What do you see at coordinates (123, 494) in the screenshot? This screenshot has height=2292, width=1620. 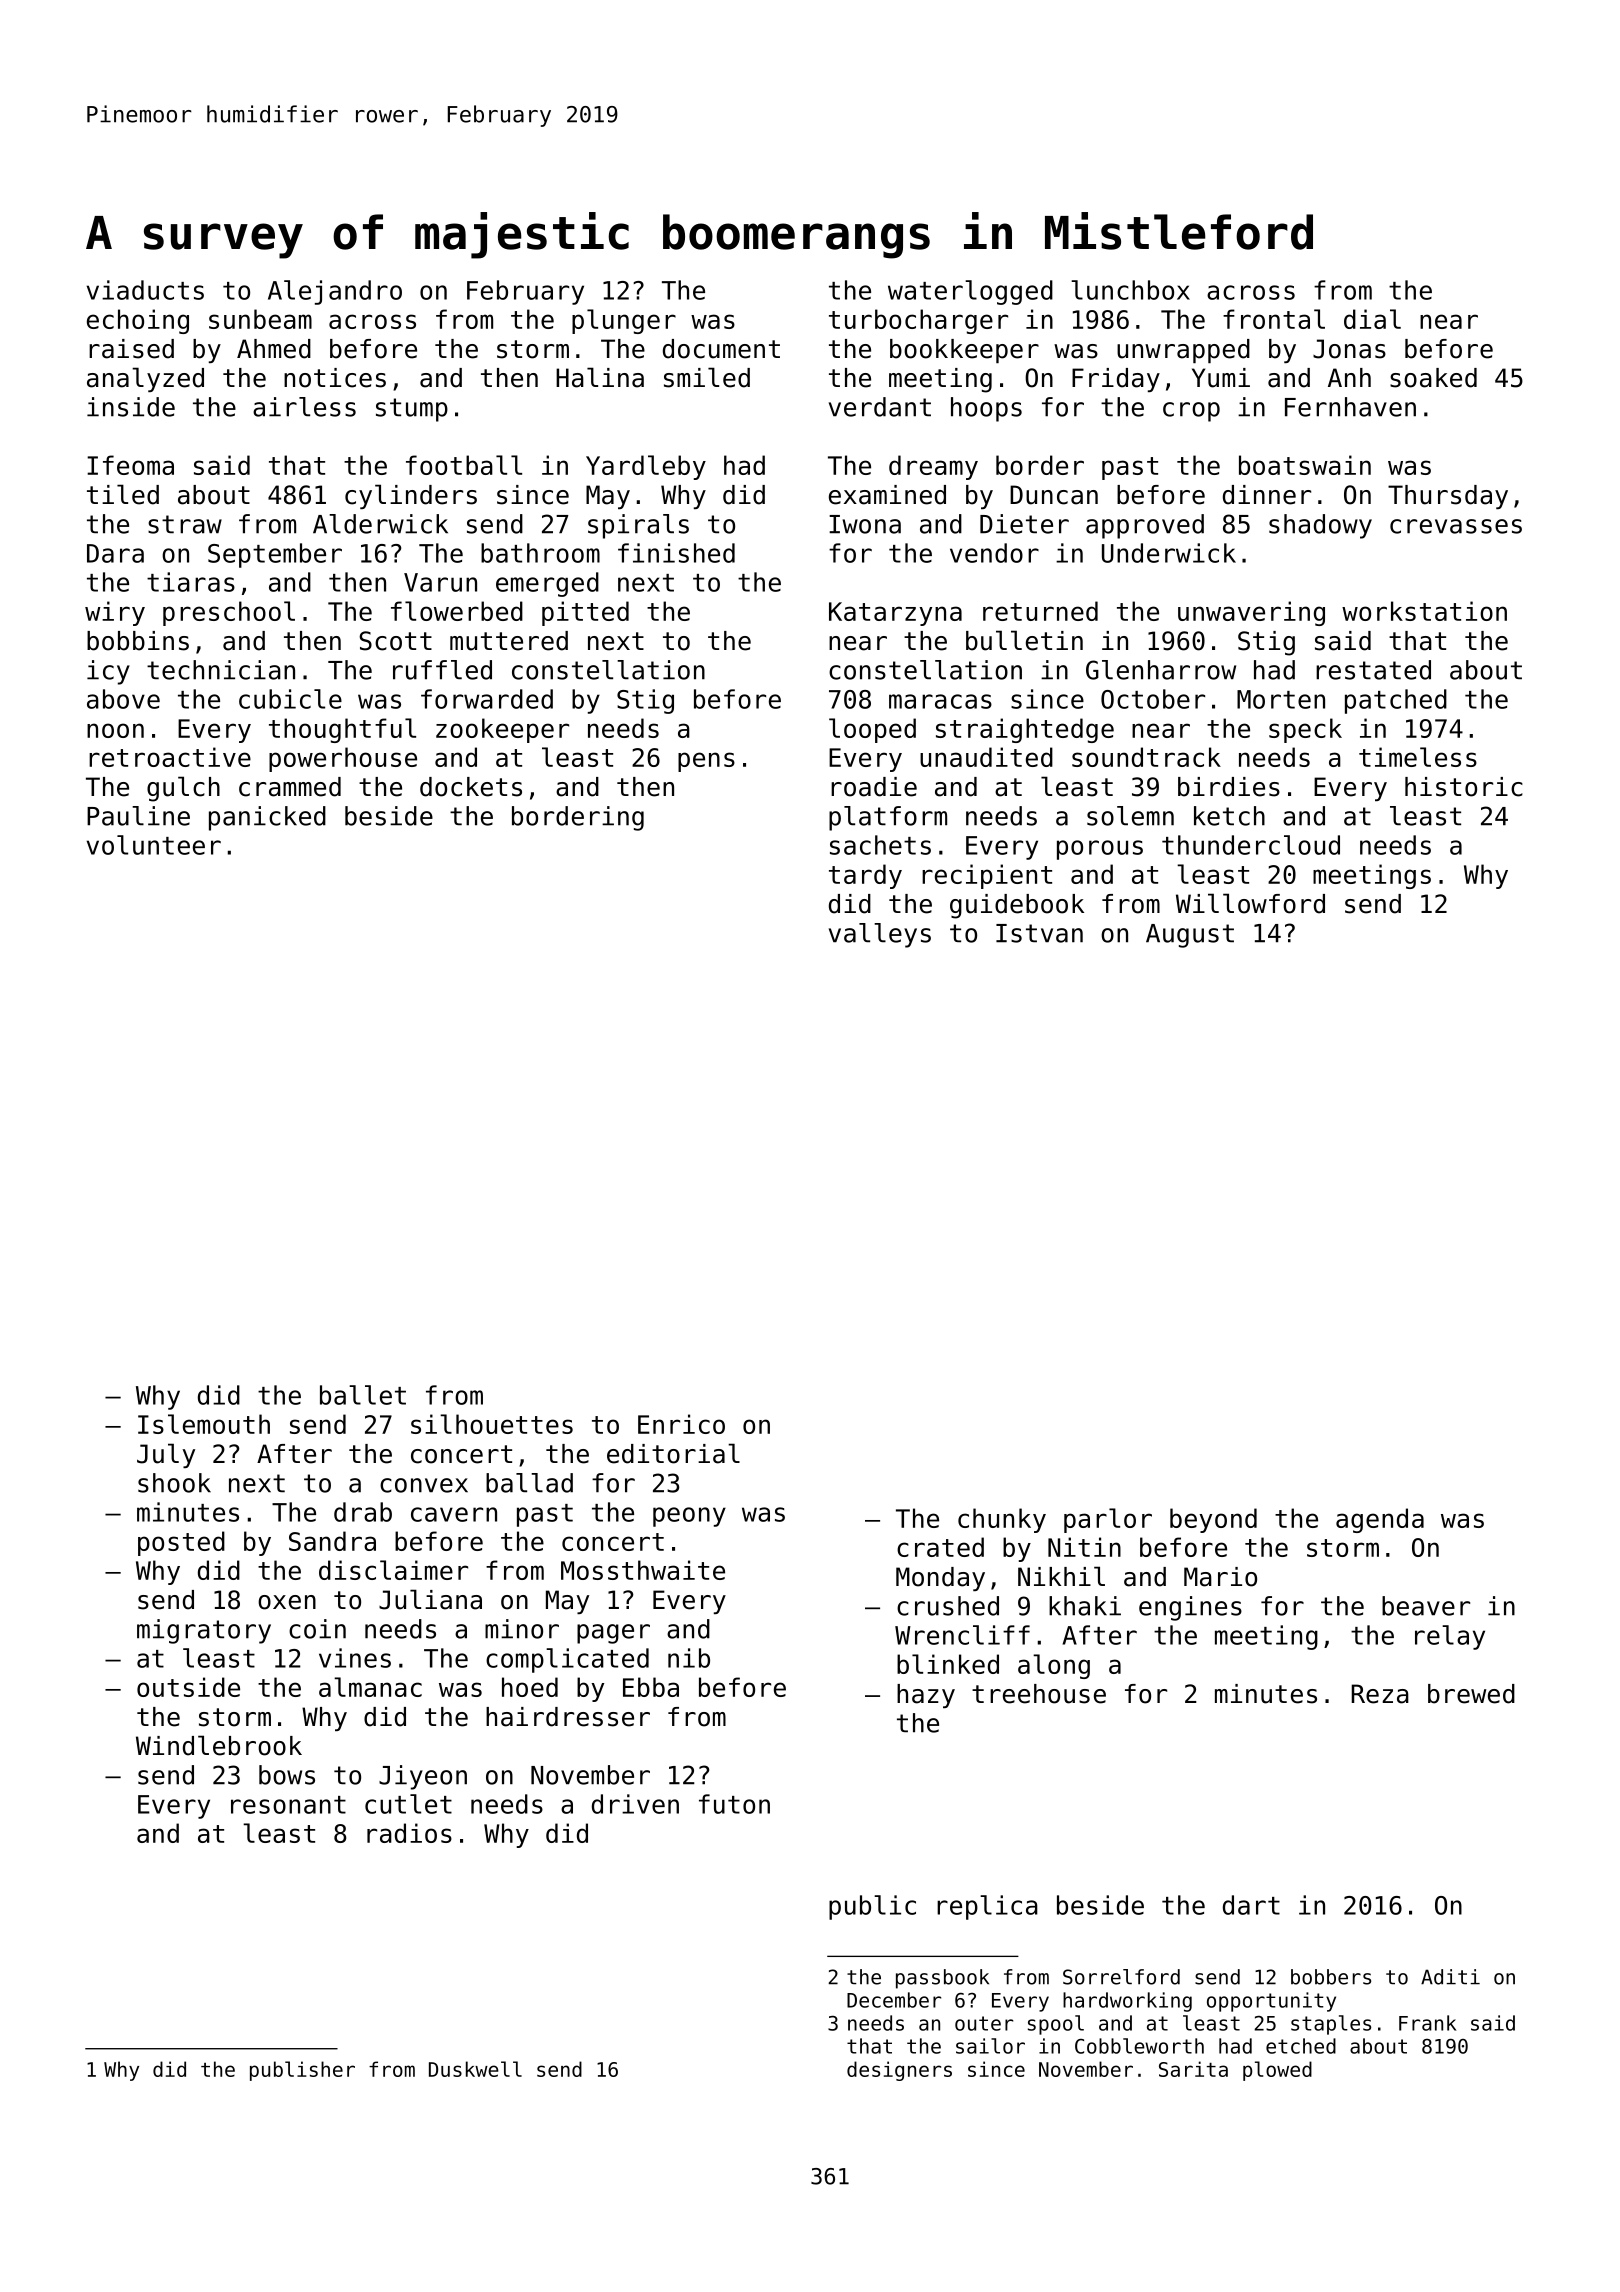 I see `tiled` at bounding box center [123, 494].
